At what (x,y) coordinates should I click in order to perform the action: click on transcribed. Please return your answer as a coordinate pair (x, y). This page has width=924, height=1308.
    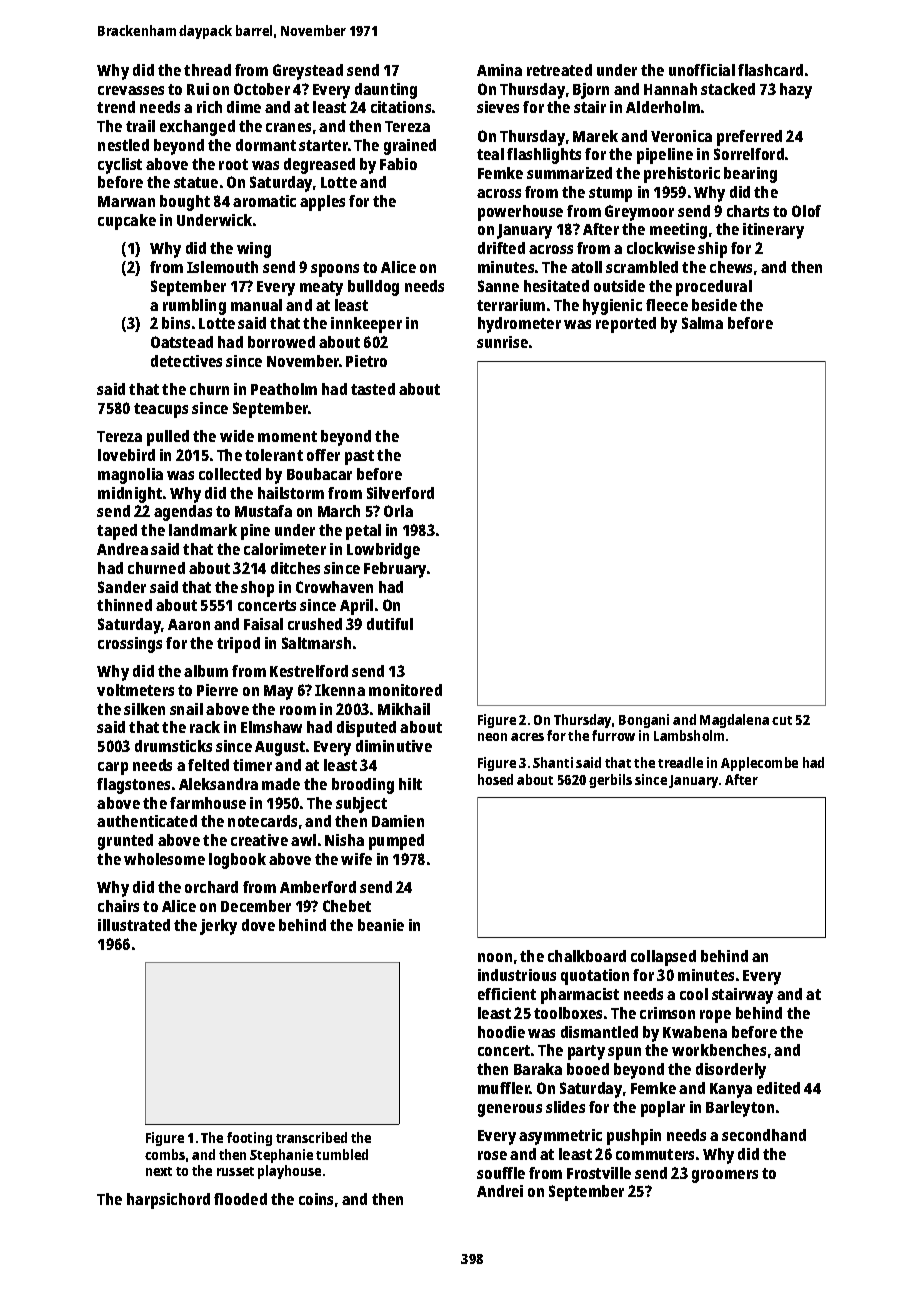
    Looking at the image, I should click on (311, 1137).
